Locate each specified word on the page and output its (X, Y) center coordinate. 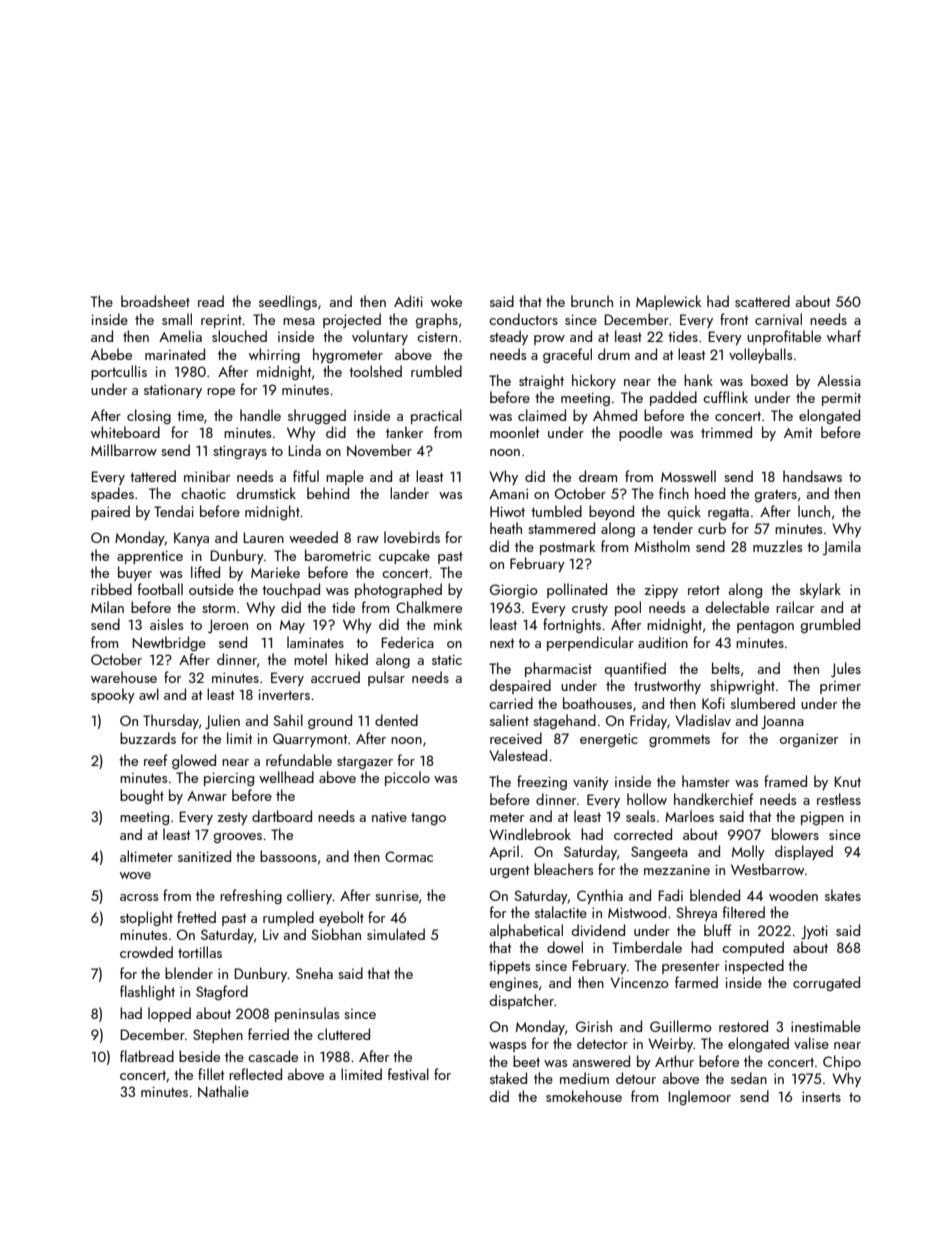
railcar (795, 607)
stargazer (365, 762)
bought (142, 796)
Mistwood (637, 912)
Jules (846, 669)
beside (199, 1056)
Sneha (314, 973)
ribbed (111, 589)
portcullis (119, 372)
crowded (146, 952)
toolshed (375, 371)
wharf (844, 336)
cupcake (404, 556)
